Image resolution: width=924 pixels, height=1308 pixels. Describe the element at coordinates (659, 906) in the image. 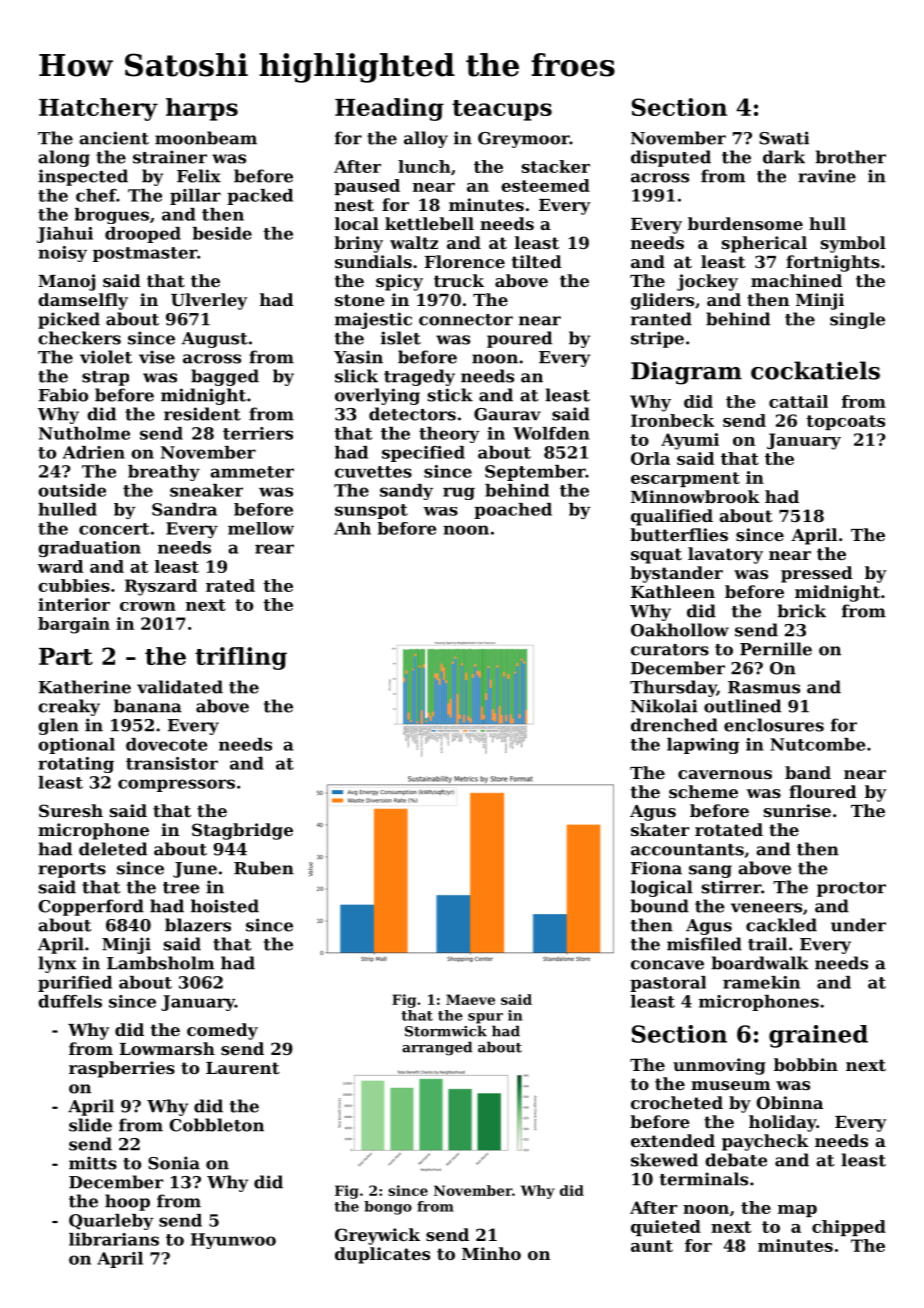

I see `bound` at that location.
